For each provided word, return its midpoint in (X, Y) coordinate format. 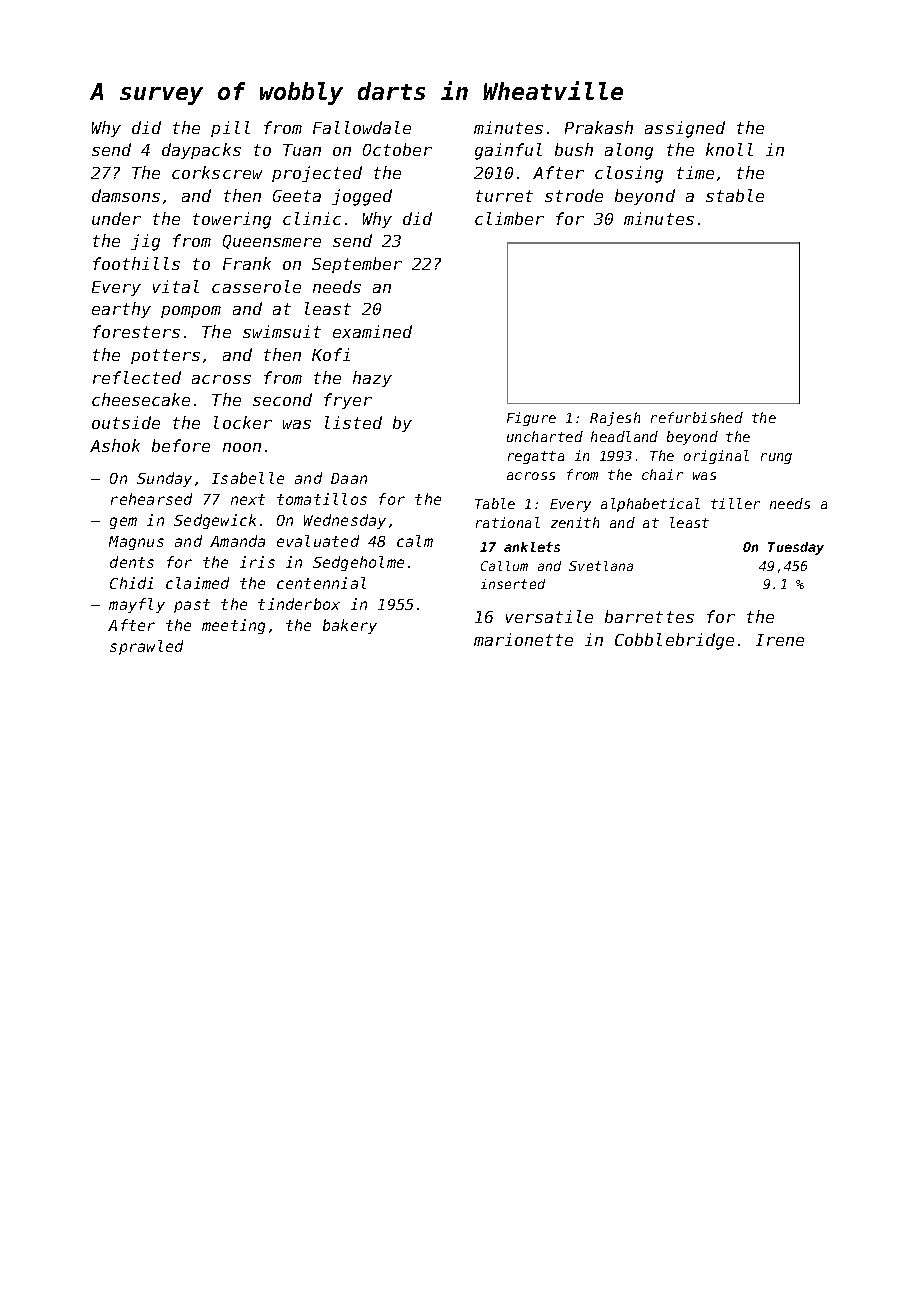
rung (776, 458)
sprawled (146, 647)
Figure (531, 419)
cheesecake (141, 399)
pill (230, 129)
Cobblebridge (674, 641)
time (695, 172)
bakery (350, 626)
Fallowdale (362, 127)
